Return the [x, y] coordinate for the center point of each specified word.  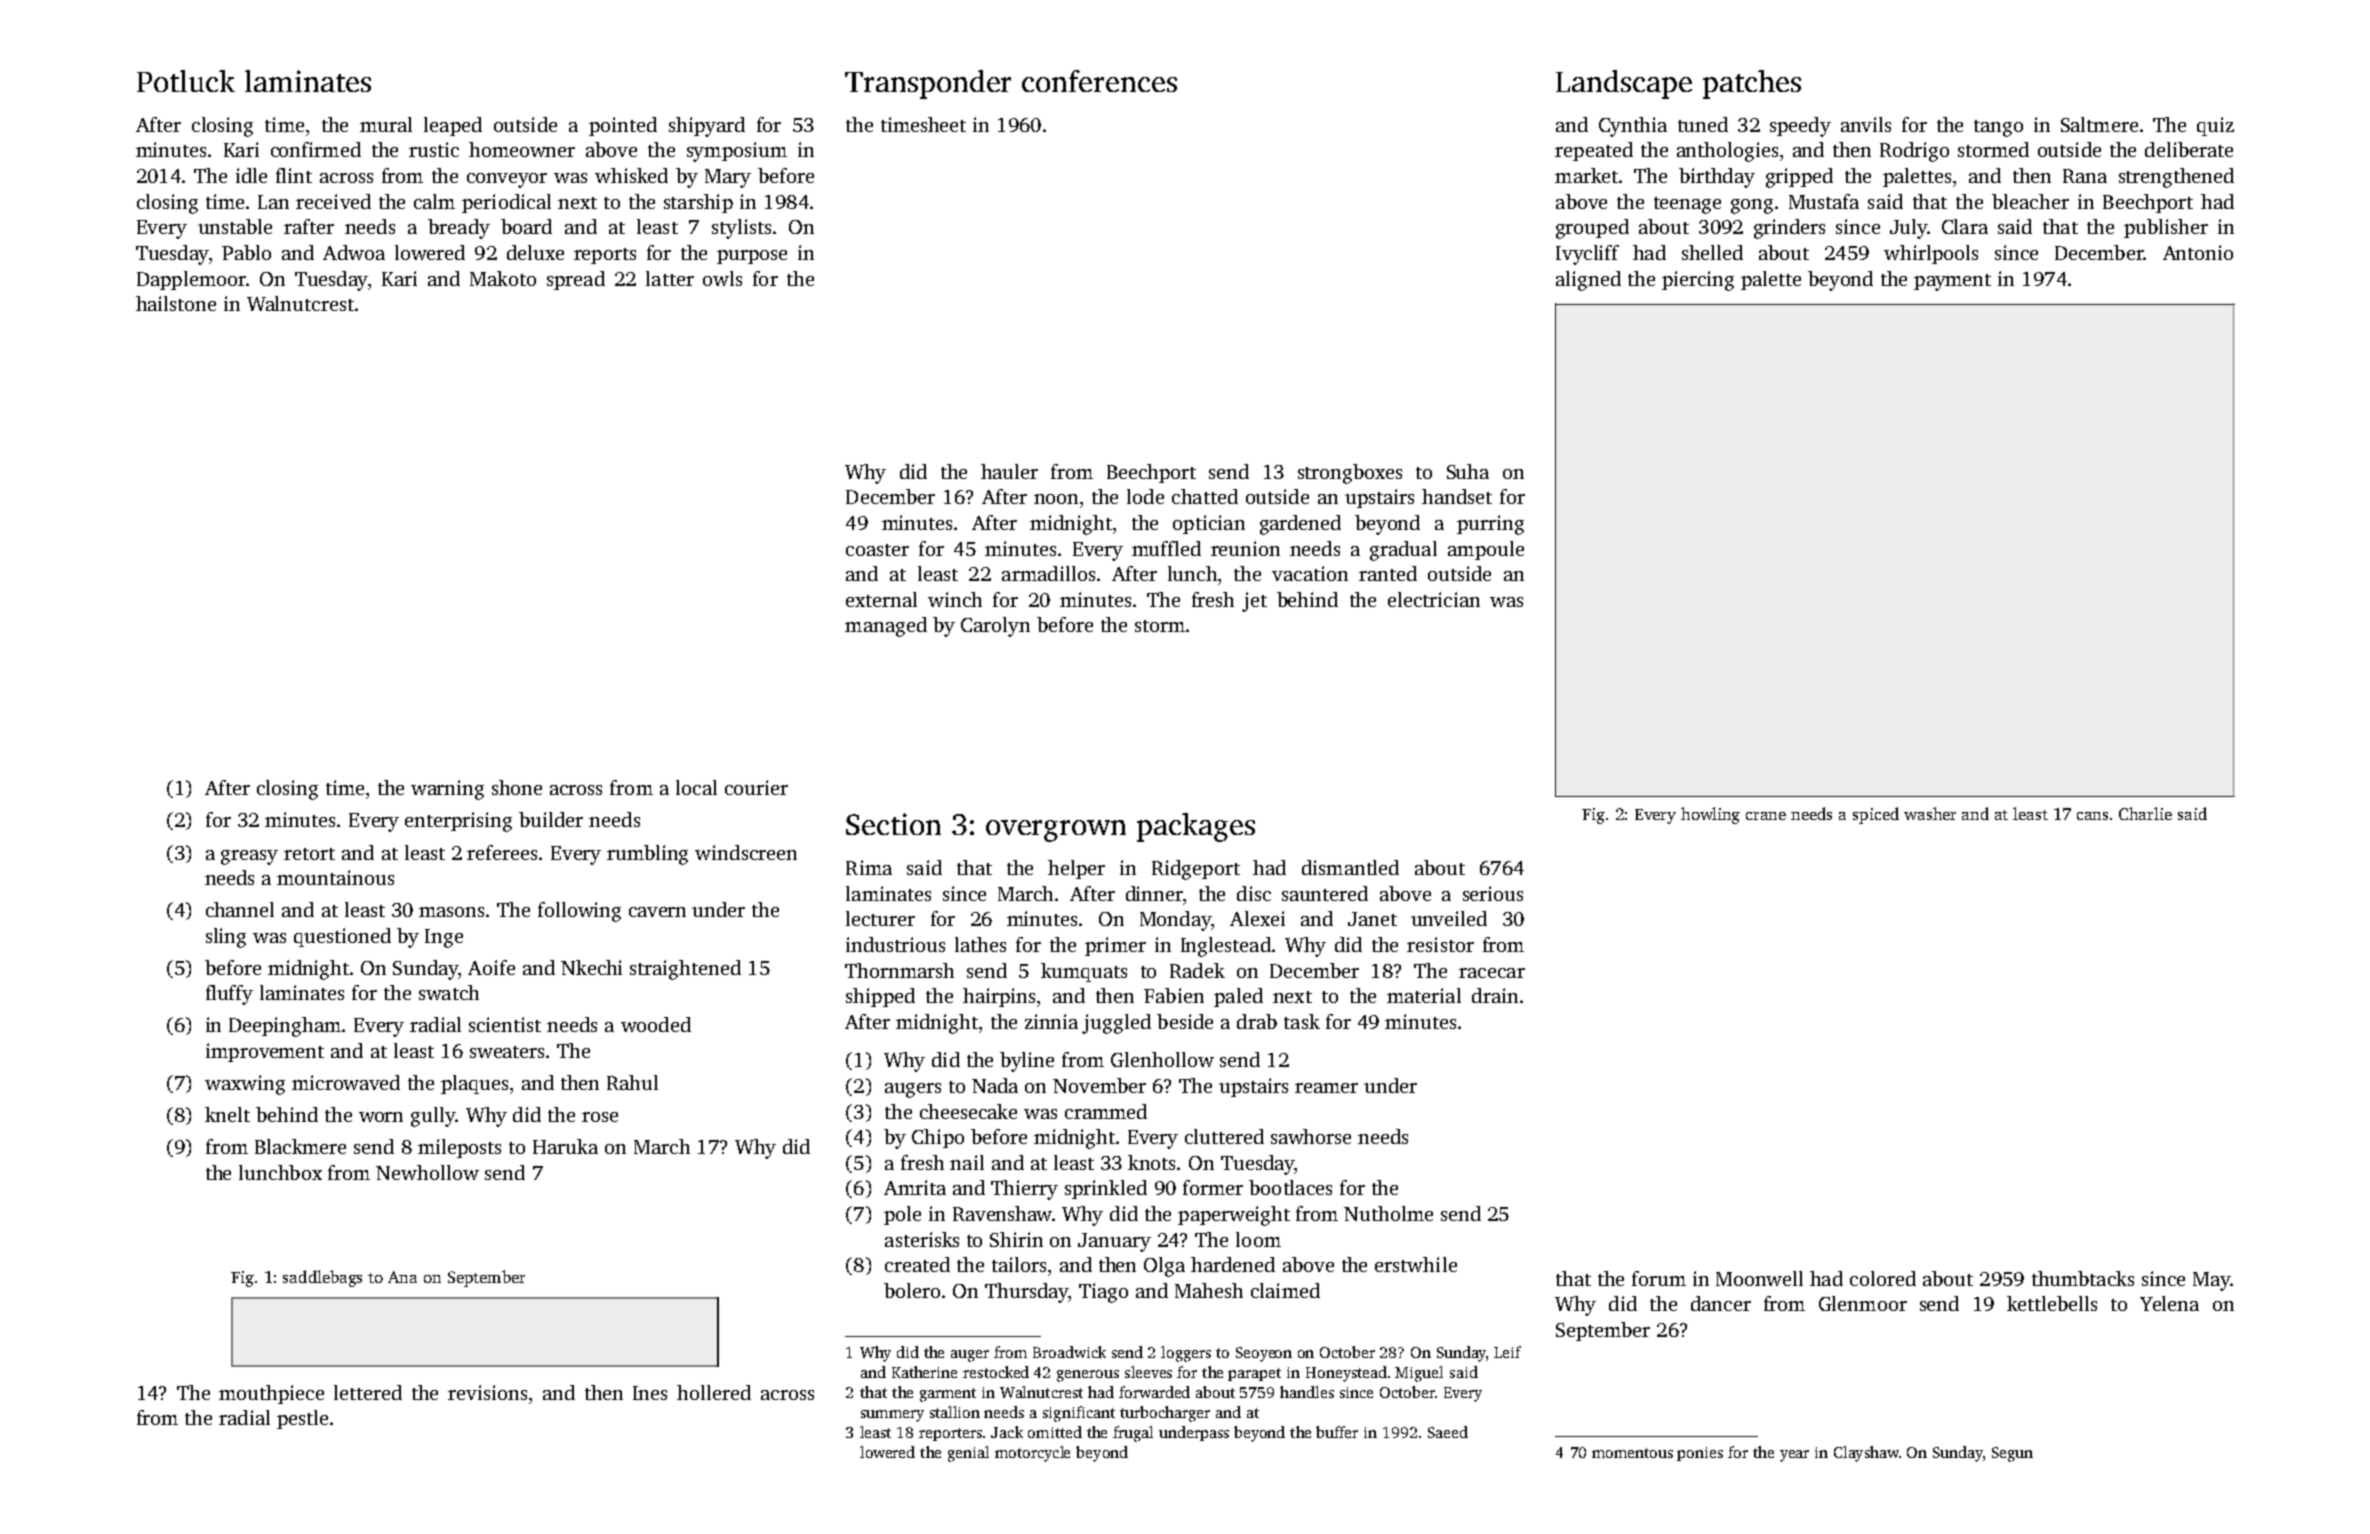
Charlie [2145, 813]
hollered [714, 1392]
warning [447, 790]
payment [1952, 282]
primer [1115, 946]
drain [1495, 995]
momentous [1632, 1453]
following [579, 912]
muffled [1166, 548]
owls [722, 278]
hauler [1009, 471]
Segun [2012, 1454]
